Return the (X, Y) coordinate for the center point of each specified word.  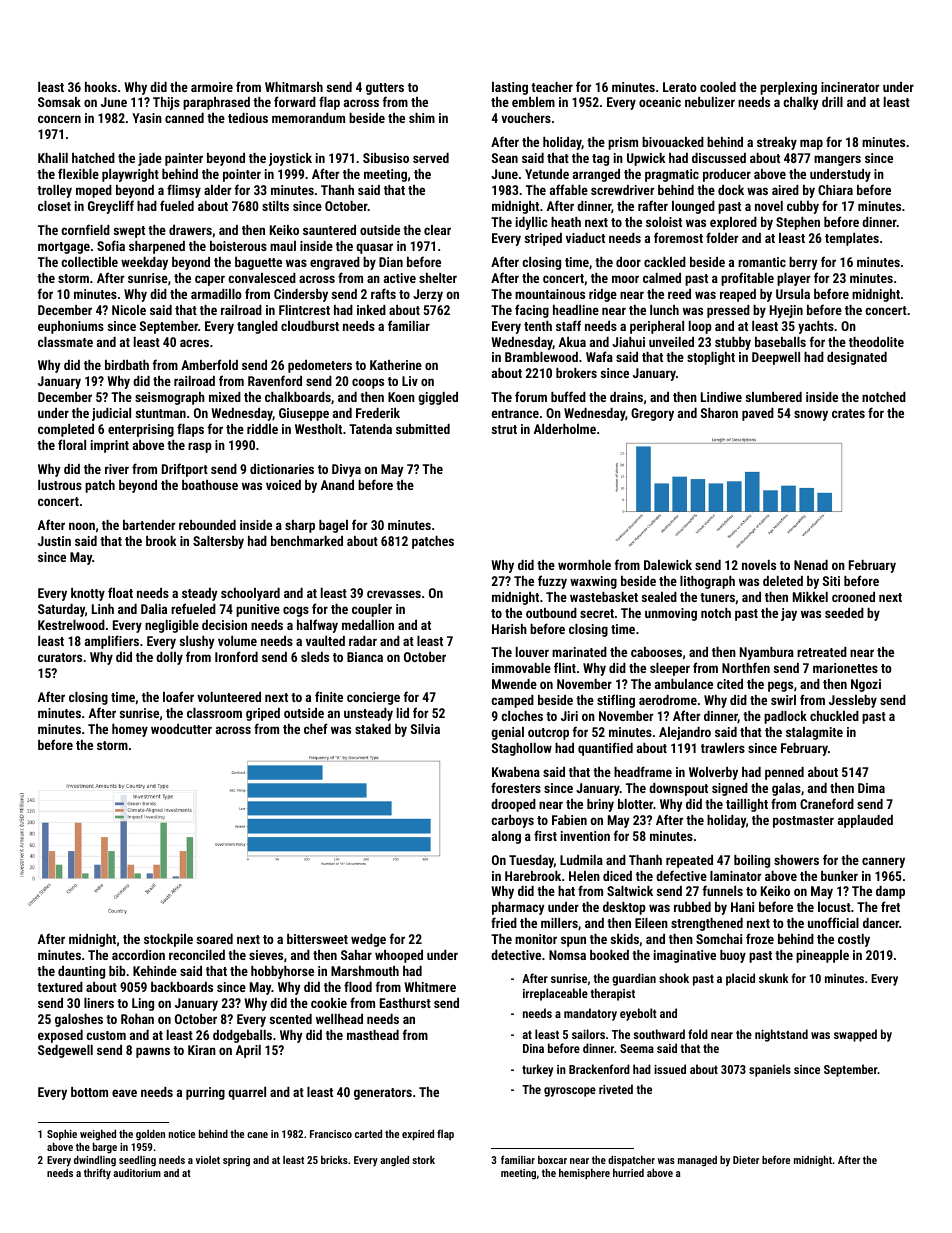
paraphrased (216, 103)
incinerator (850, 87)
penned (784, 773)
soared (215, 939)
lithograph (707, 582)
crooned (853, 597)
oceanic (660, 102)
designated (857, 358)
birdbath (127, 365)
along (506, 837)
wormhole (584, 565)
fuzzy (552, 582)
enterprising (141, 430)
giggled (438, 398)
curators (60, 657)
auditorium (137, 1172)
